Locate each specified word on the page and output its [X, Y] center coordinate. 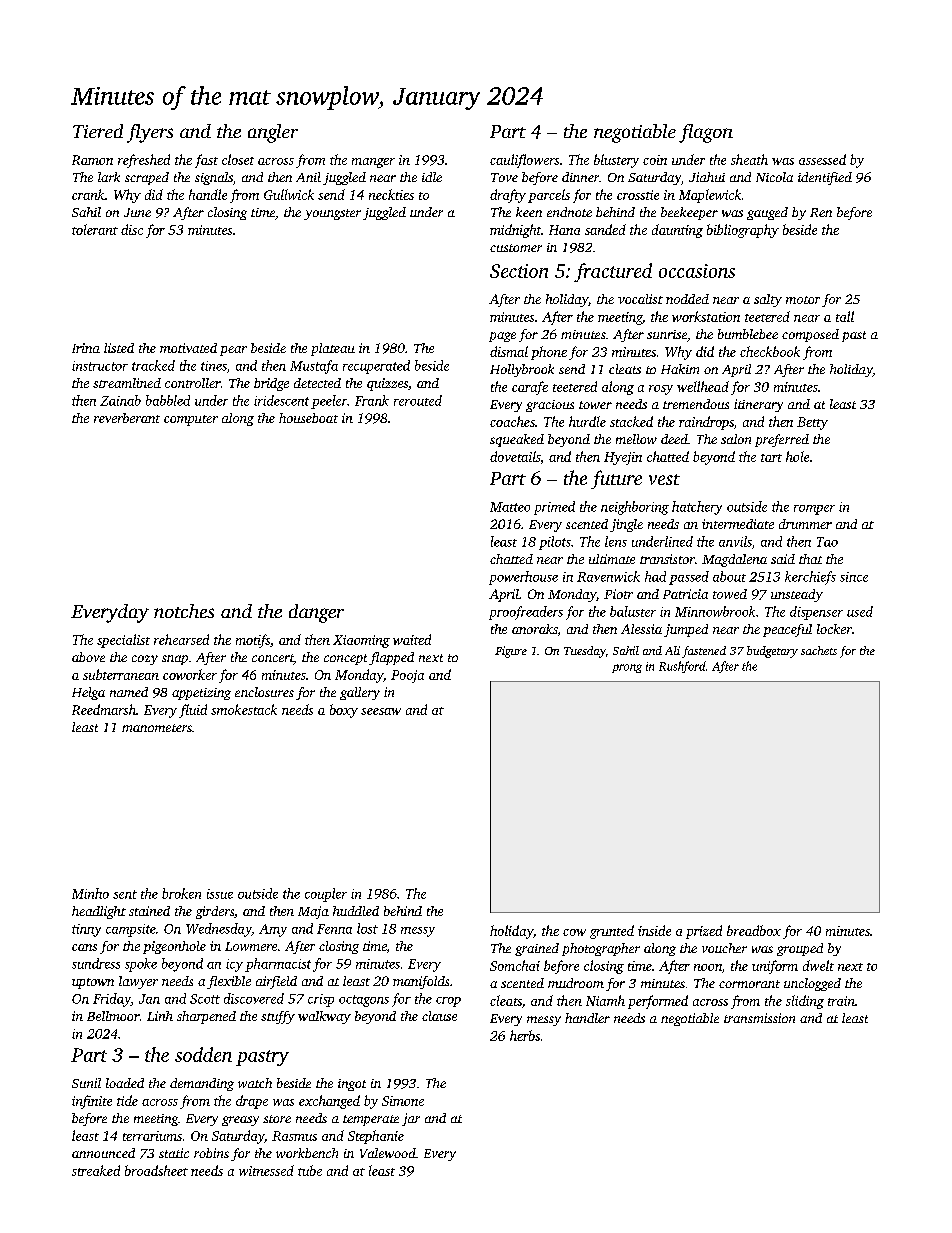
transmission [759, 1018]
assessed [822, 159]
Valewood [388, 1153]
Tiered [98, 131]
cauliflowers [524, 161]
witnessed [266, 1170]
